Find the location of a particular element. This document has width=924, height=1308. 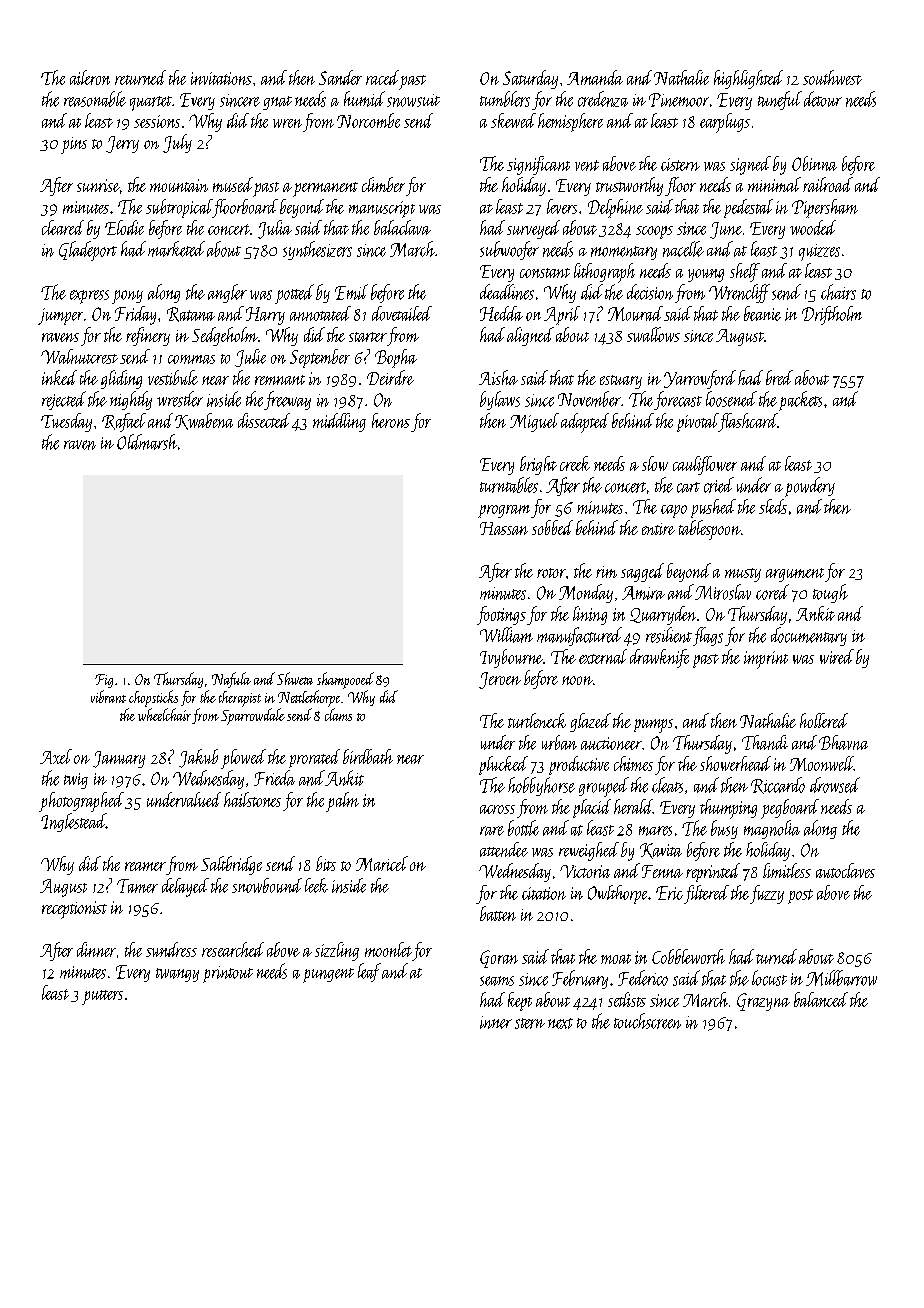

earplugs is located at coordinates (725, 123).
